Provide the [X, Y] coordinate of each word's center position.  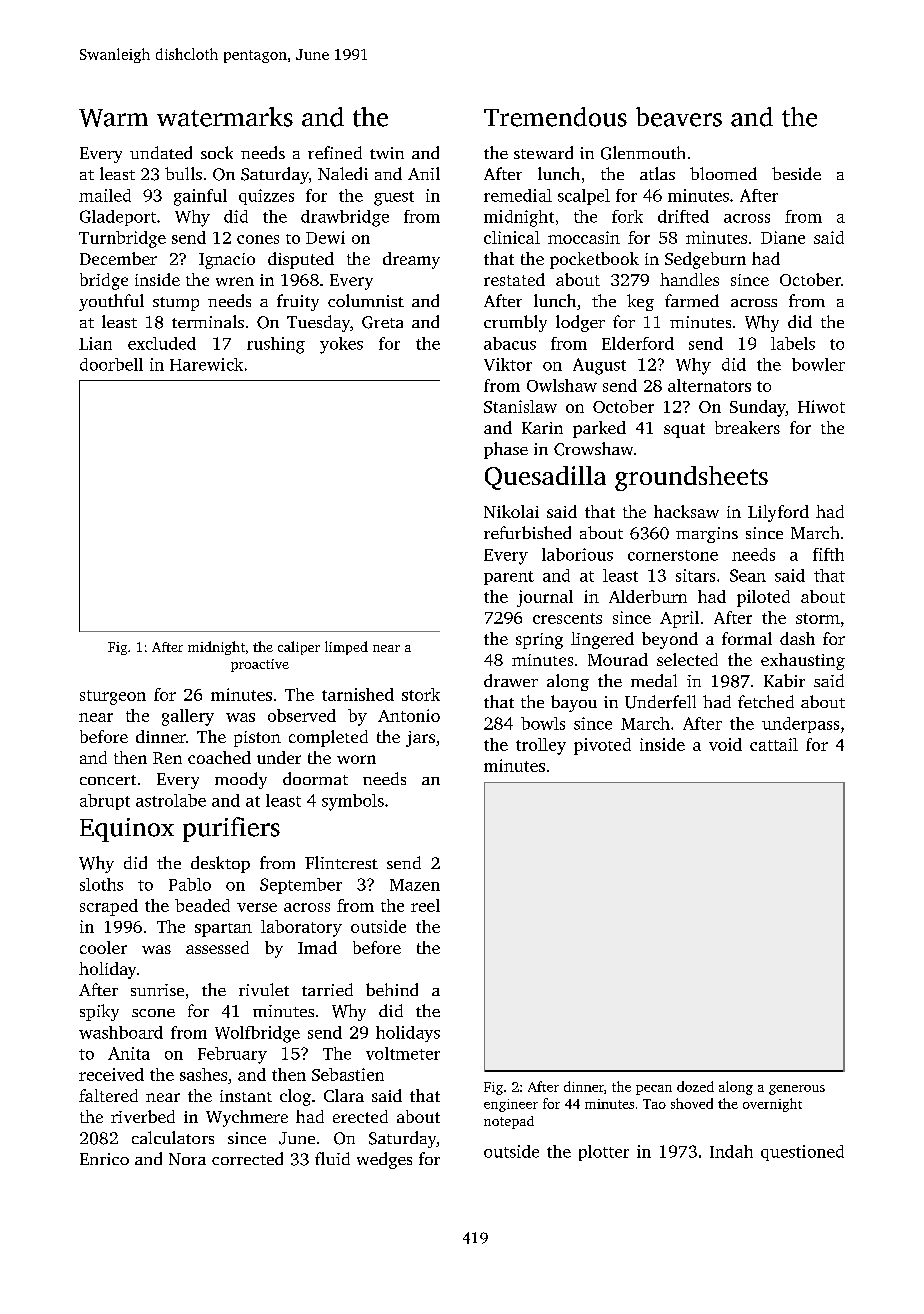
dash [797, 638]
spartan [223, 930]
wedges [384, 1160]
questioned [802, 1153]
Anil [424, 173]
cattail [774, 744]
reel [425, 905]
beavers [679, 117]
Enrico [104, 1159]
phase [506, 450]
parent [509, 578]
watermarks [225, 117]
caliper [299, 648]
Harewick [206, 364]
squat [684, 430]
